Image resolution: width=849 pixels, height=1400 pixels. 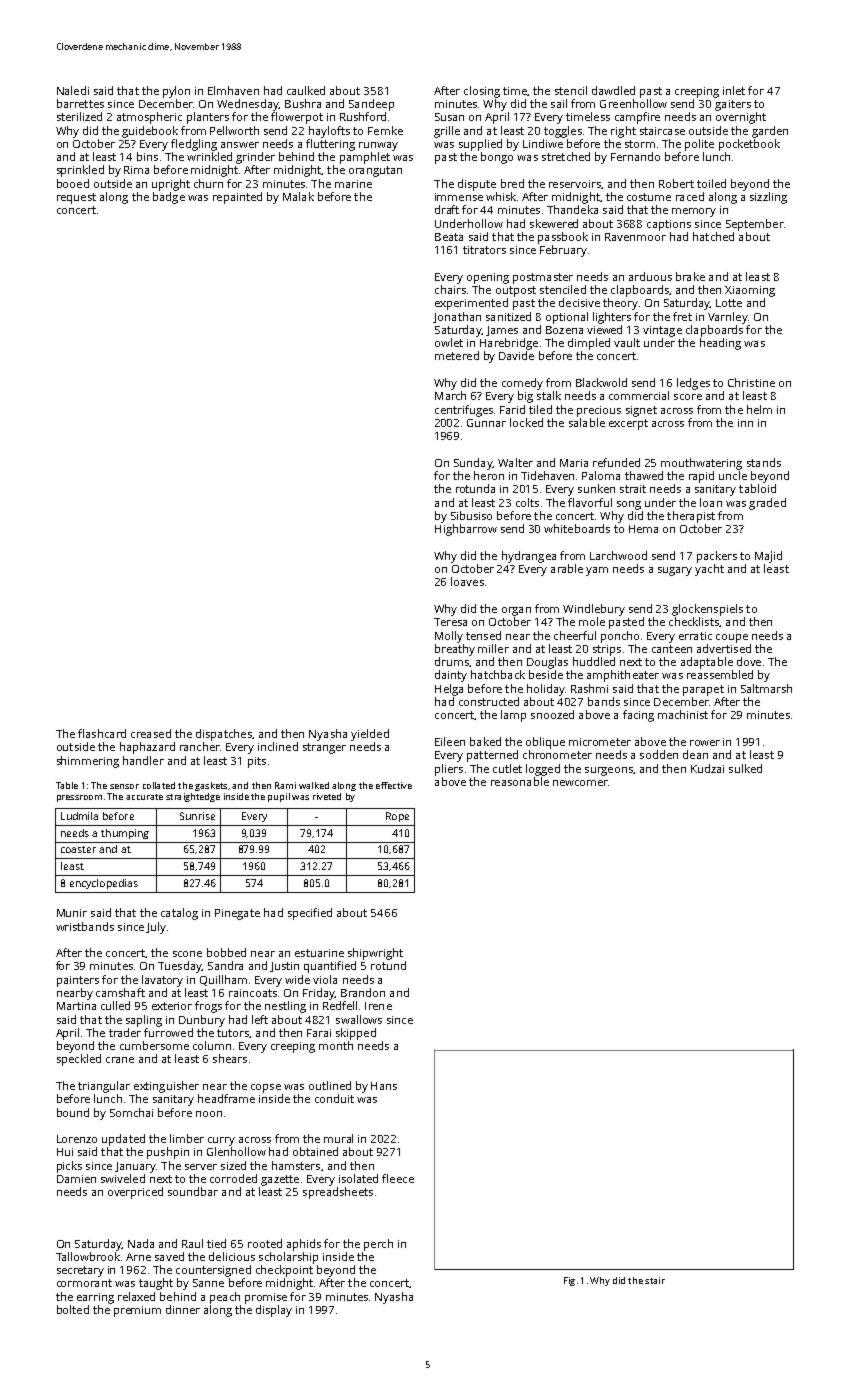 I want to click on sulked, so click(x=745, y=768).
